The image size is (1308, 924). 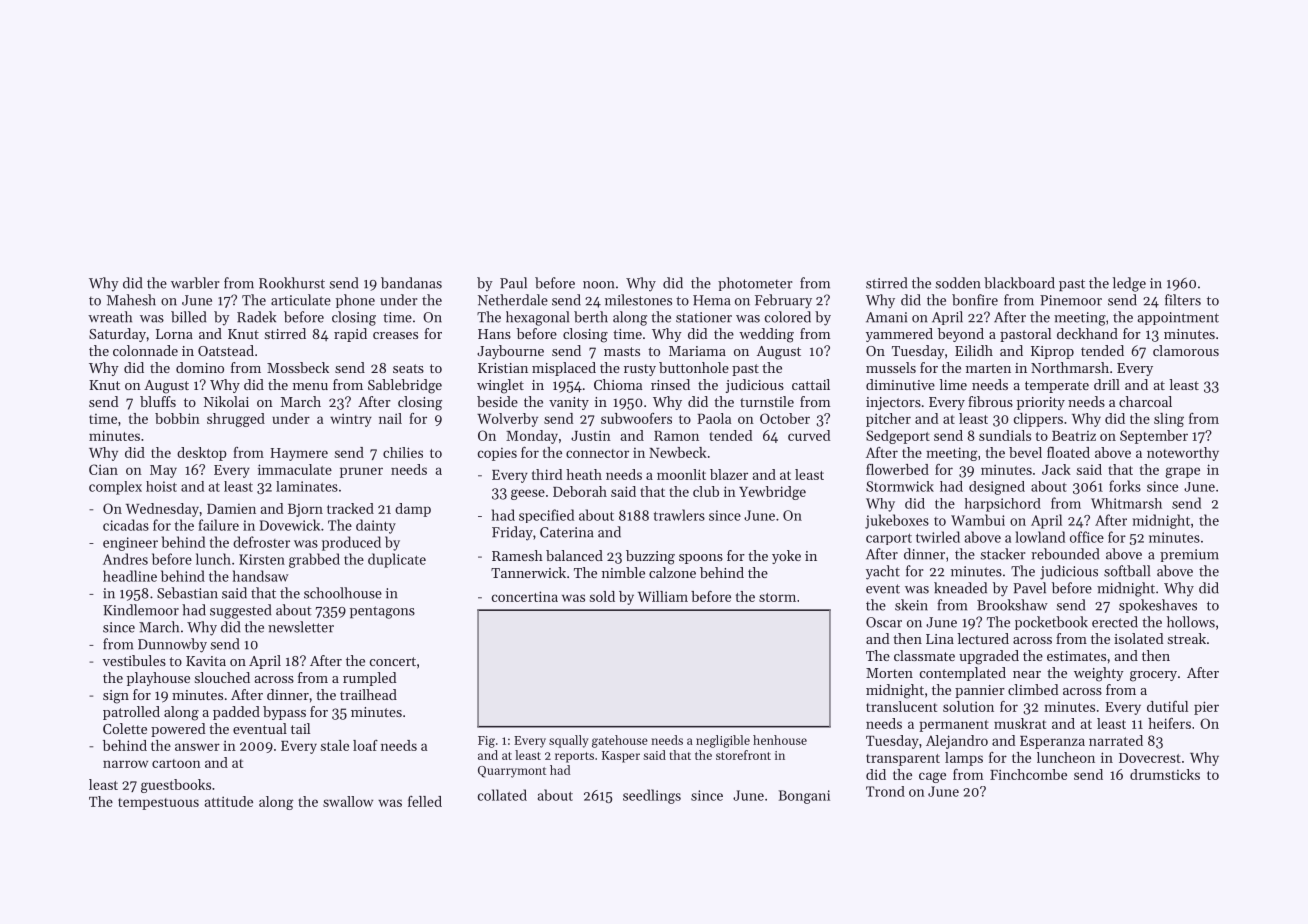 I want to click on Tannerwick, so click(x=528, y=572).
